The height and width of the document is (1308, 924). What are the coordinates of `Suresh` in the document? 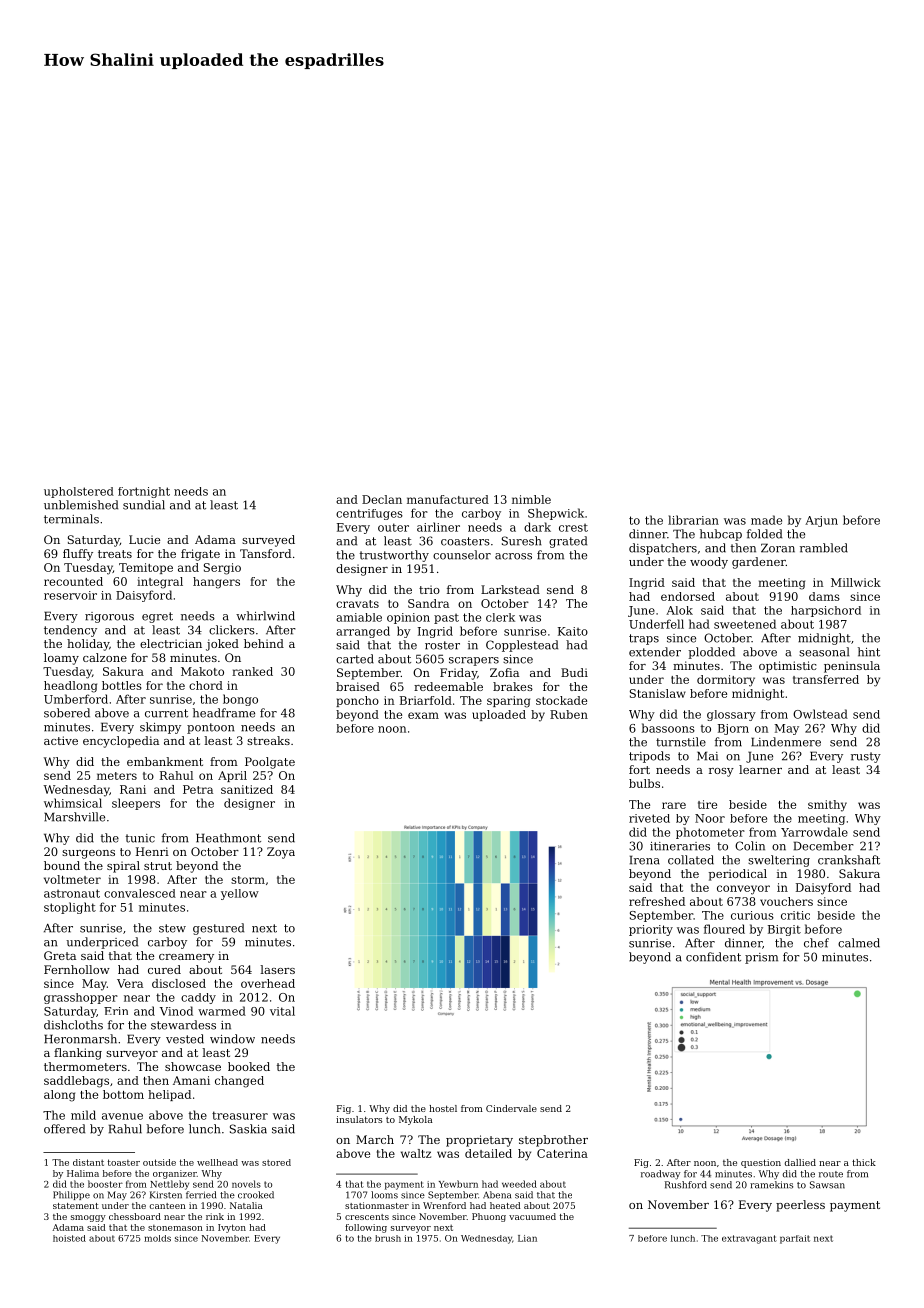 It's located at (521, 541).
